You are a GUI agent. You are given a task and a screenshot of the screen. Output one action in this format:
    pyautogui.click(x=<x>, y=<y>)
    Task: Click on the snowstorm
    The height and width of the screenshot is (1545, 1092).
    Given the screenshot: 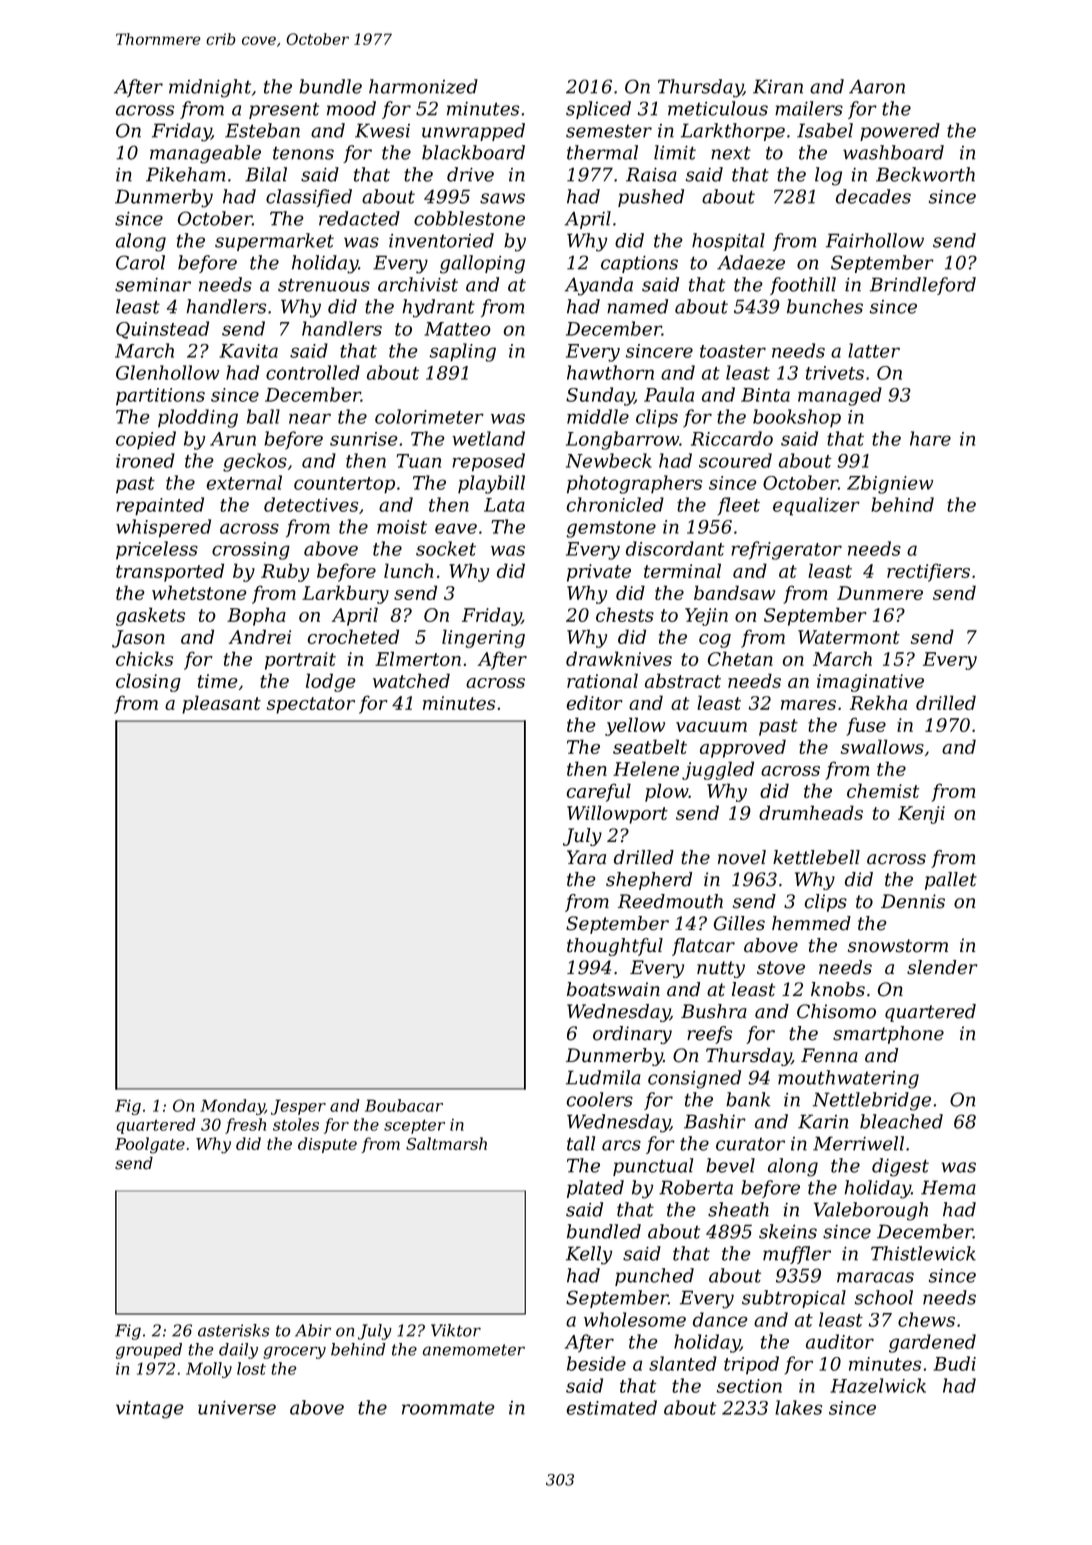 What is the action you would take?
    pyautogui.click(x=898, y=946)
